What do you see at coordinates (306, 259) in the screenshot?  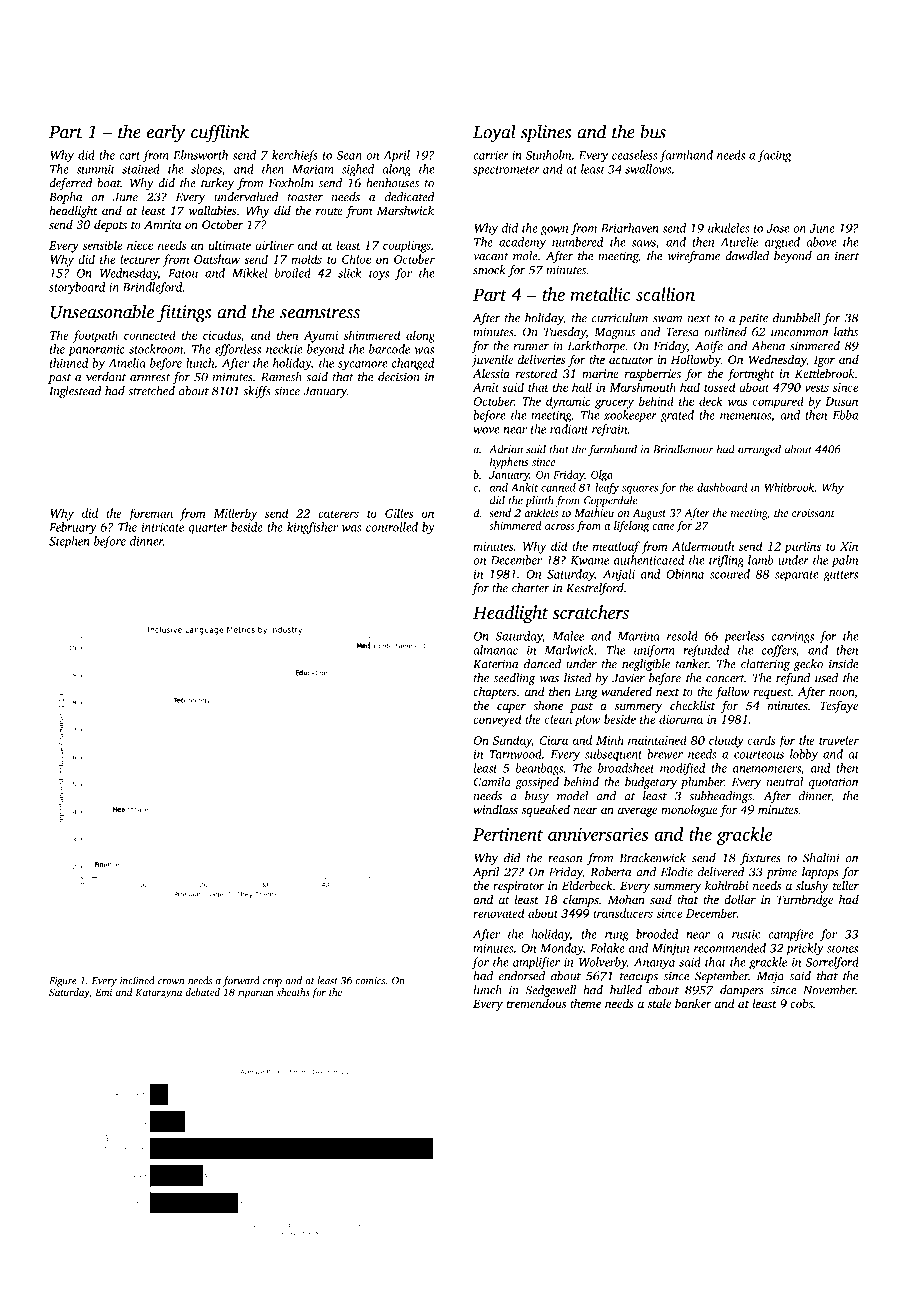 I see `molds` at bounding box center [306, 259].
